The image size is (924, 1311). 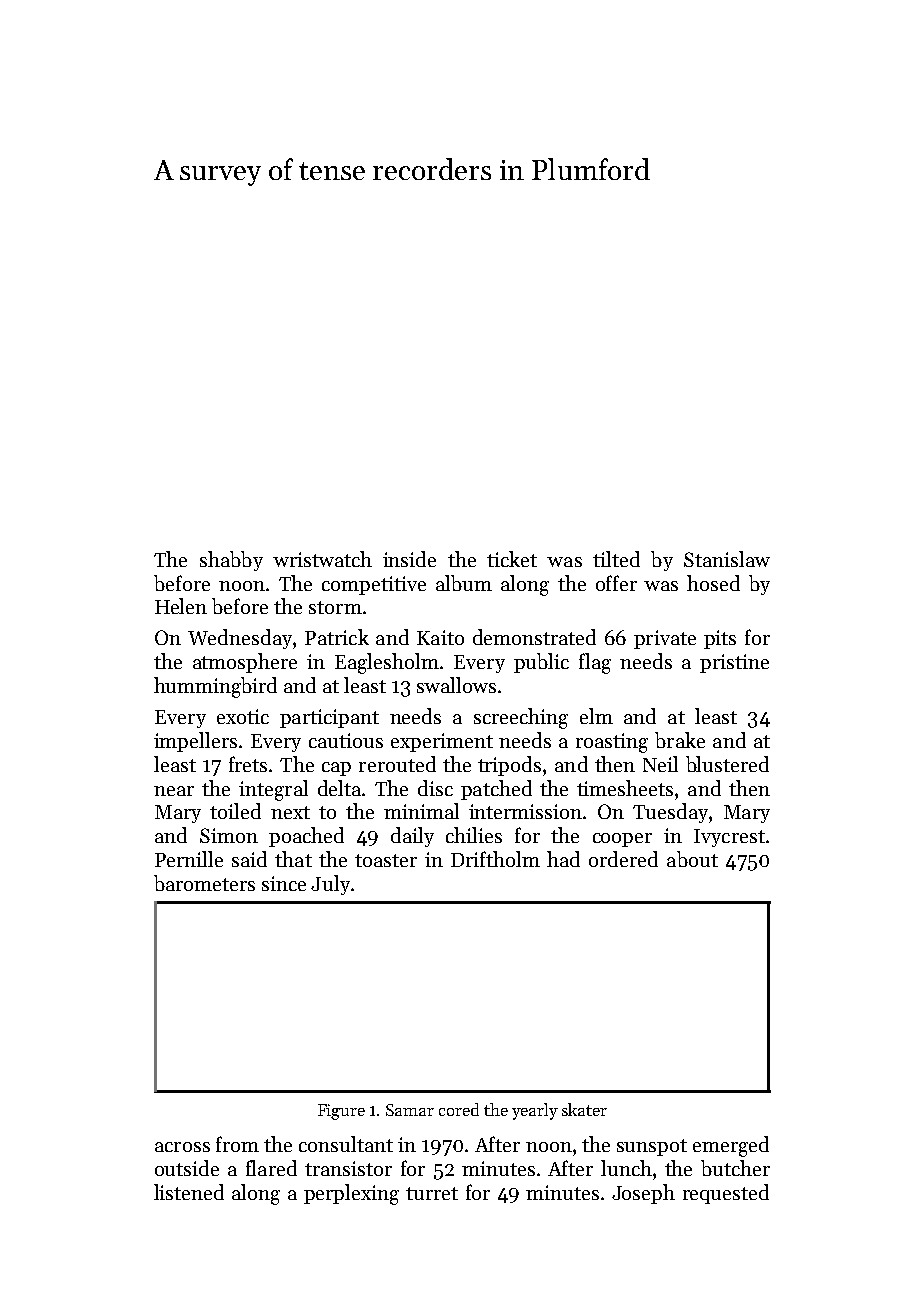 What do you see at coordinates (243, 716) in the screenshot?
I see `exotic` at bounding box center [243, 716].
